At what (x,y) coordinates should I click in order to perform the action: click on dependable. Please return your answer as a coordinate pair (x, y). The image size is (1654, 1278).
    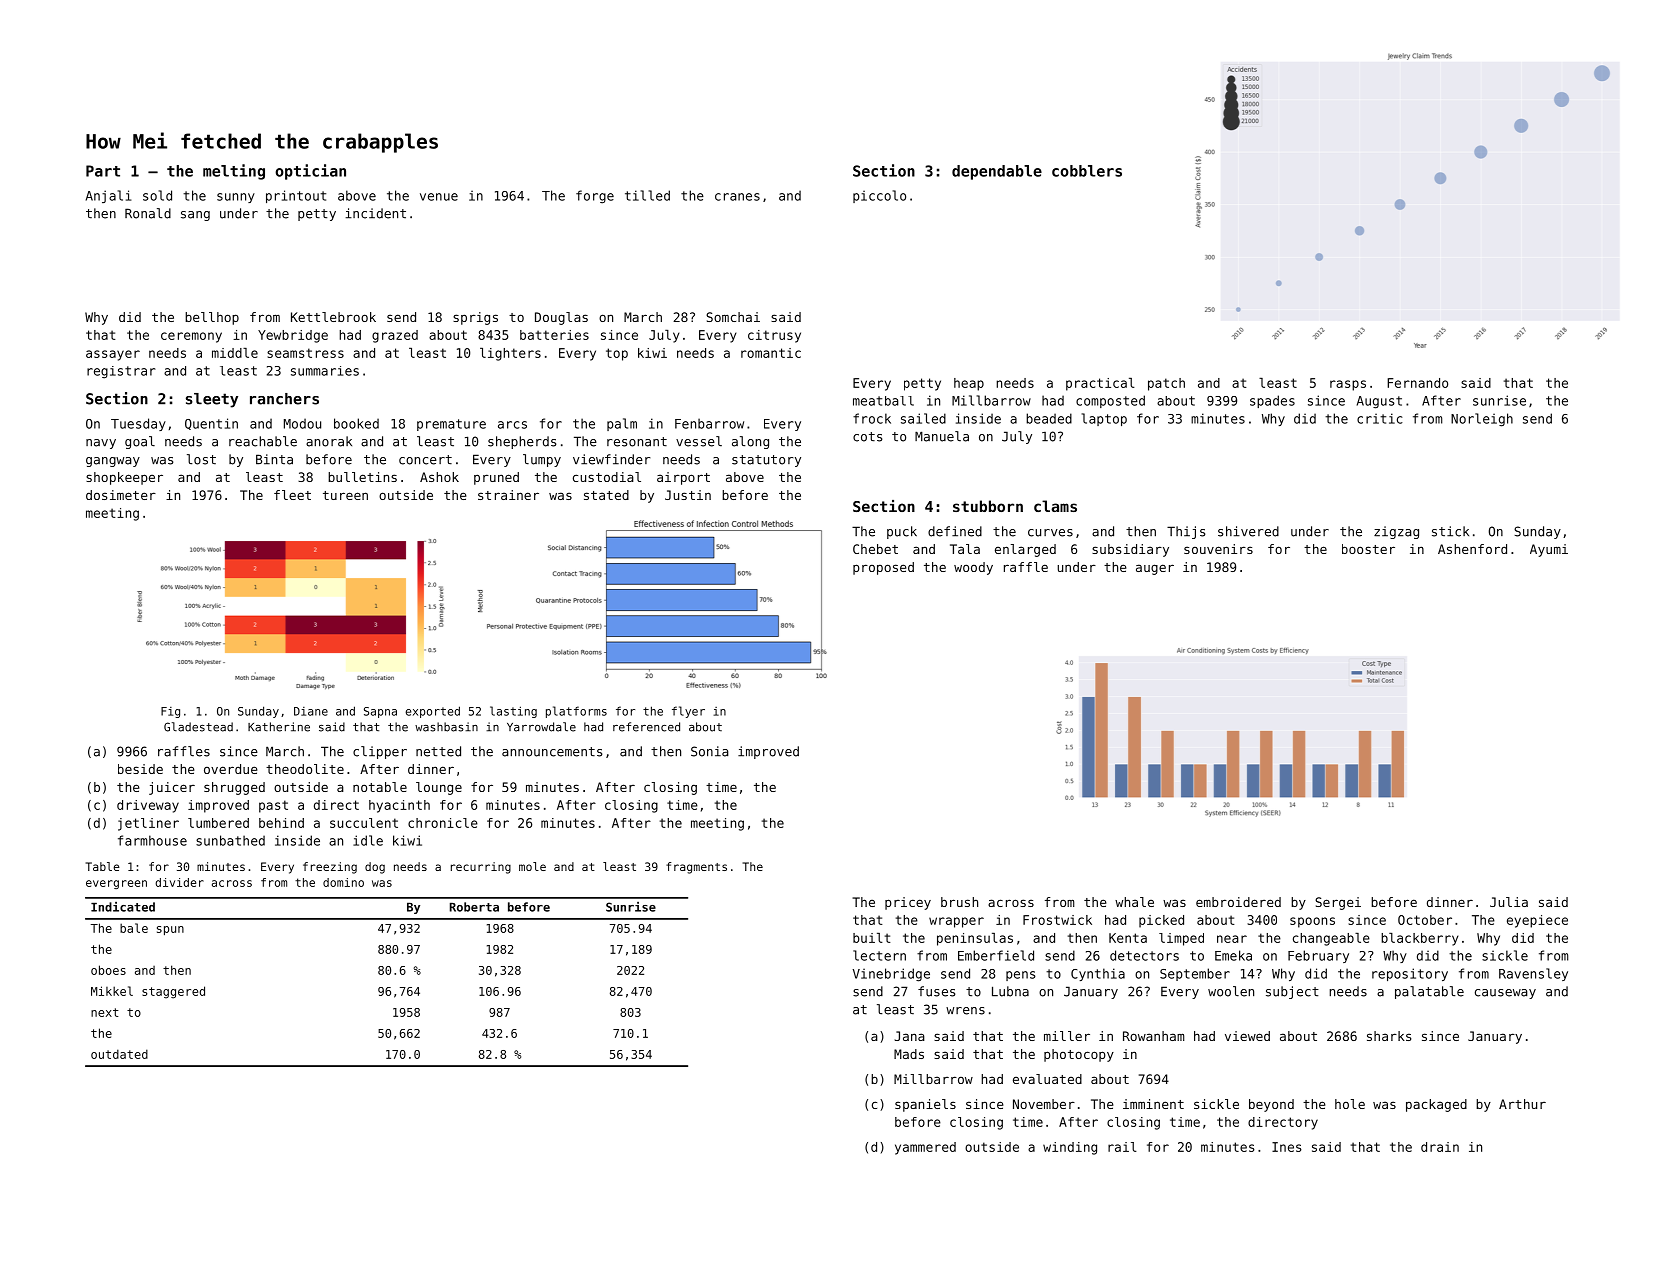
    Looking at the image, I should click on (997, 172).
